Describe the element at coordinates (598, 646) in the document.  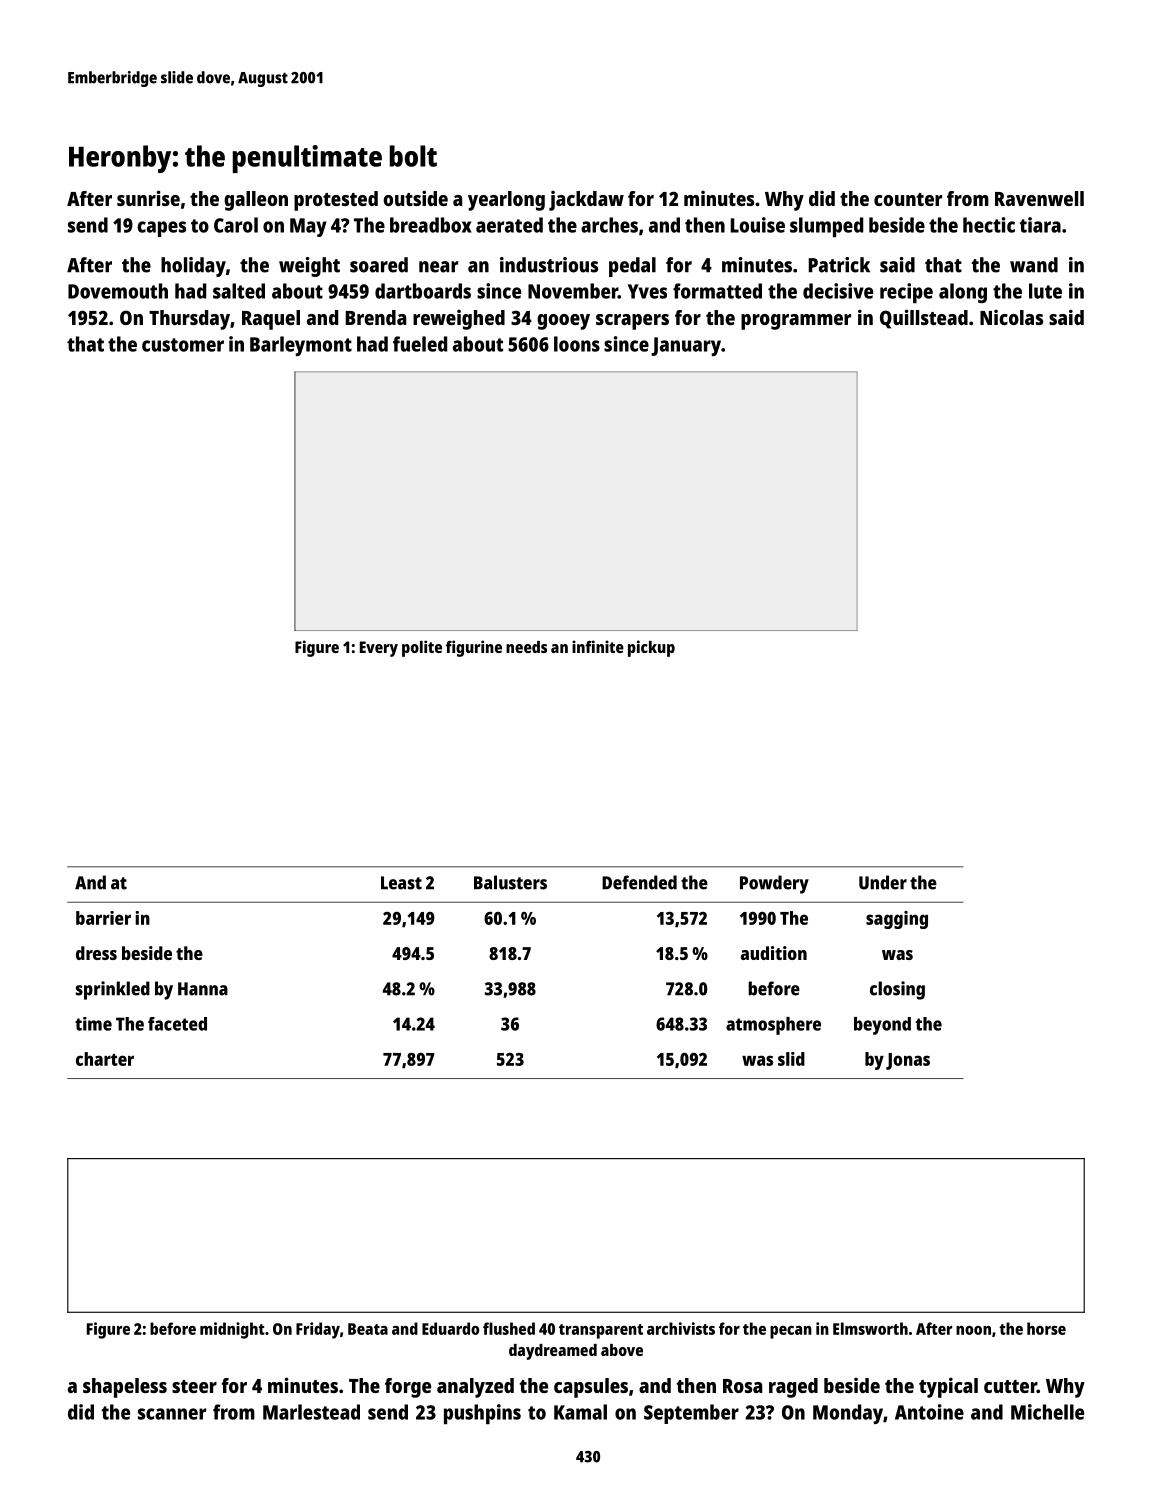
I see `infinite` at that location.
